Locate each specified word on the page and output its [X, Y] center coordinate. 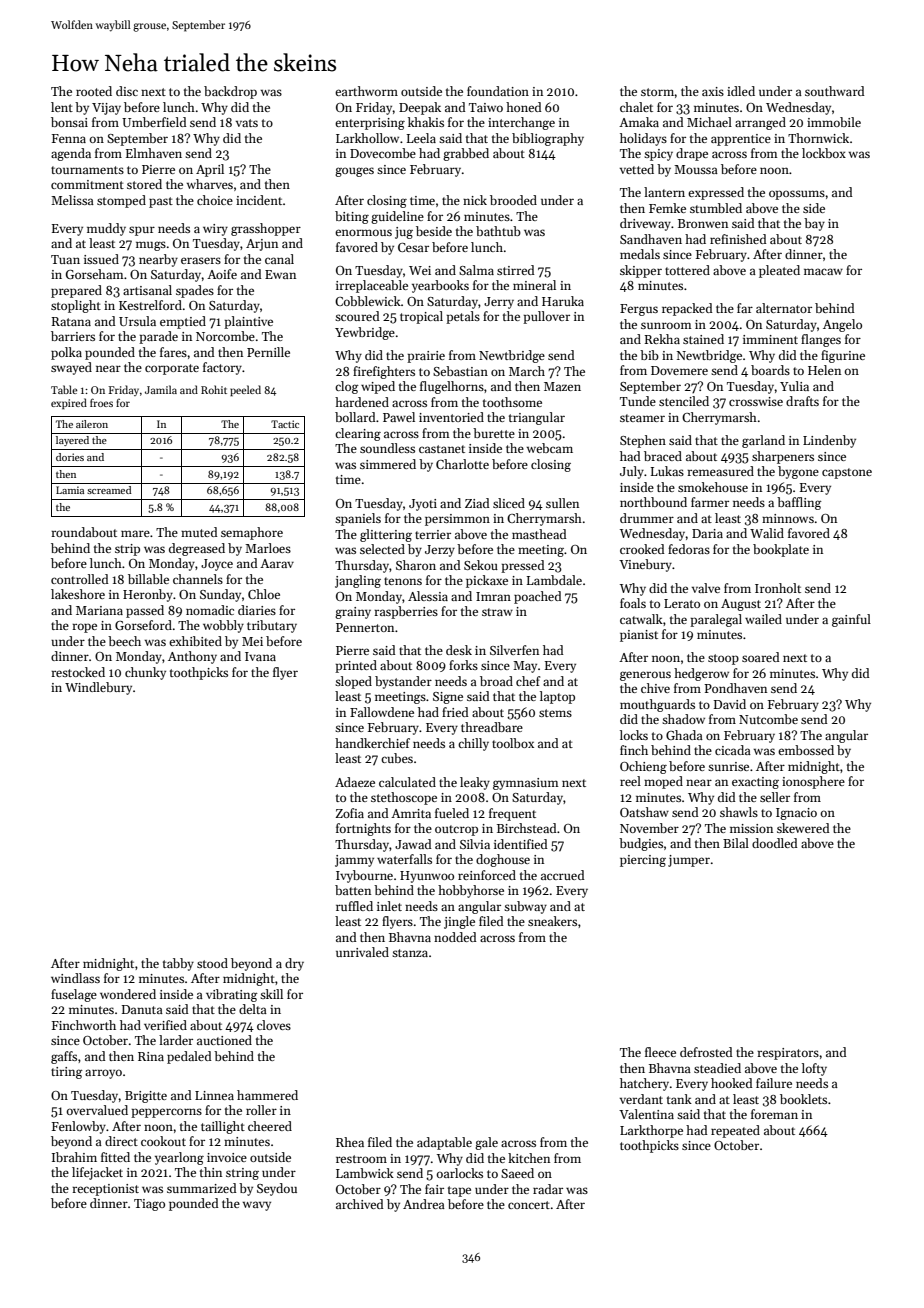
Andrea [424, 1204]
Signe [448, 698]
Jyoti [423, 505]
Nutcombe [768, 719]
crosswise [756, 401]
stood [212, 963]
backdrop [230, 92]
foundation [498, 91]
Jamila [161, 389]
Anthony [192, 657]
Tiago [149, 1205]
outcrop [456, 830]
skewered [803, 828]
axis [713, 91]
